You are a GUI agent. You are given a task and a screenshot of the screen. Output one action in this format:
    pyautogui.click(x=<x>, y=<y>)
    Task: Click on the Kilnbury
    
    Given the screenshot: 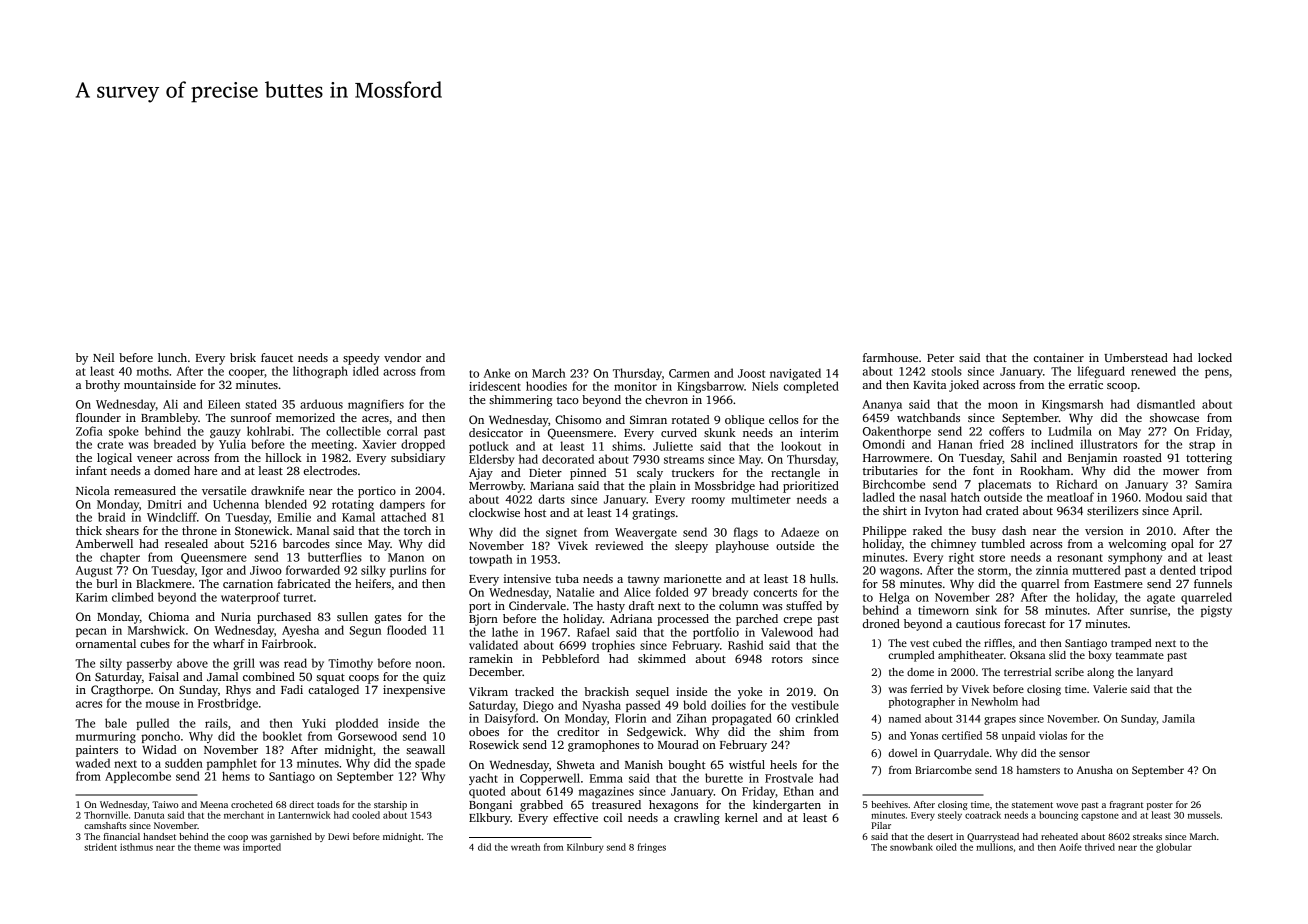 What is the action you would take?
    pyautogui.click(x=585, y=848)
